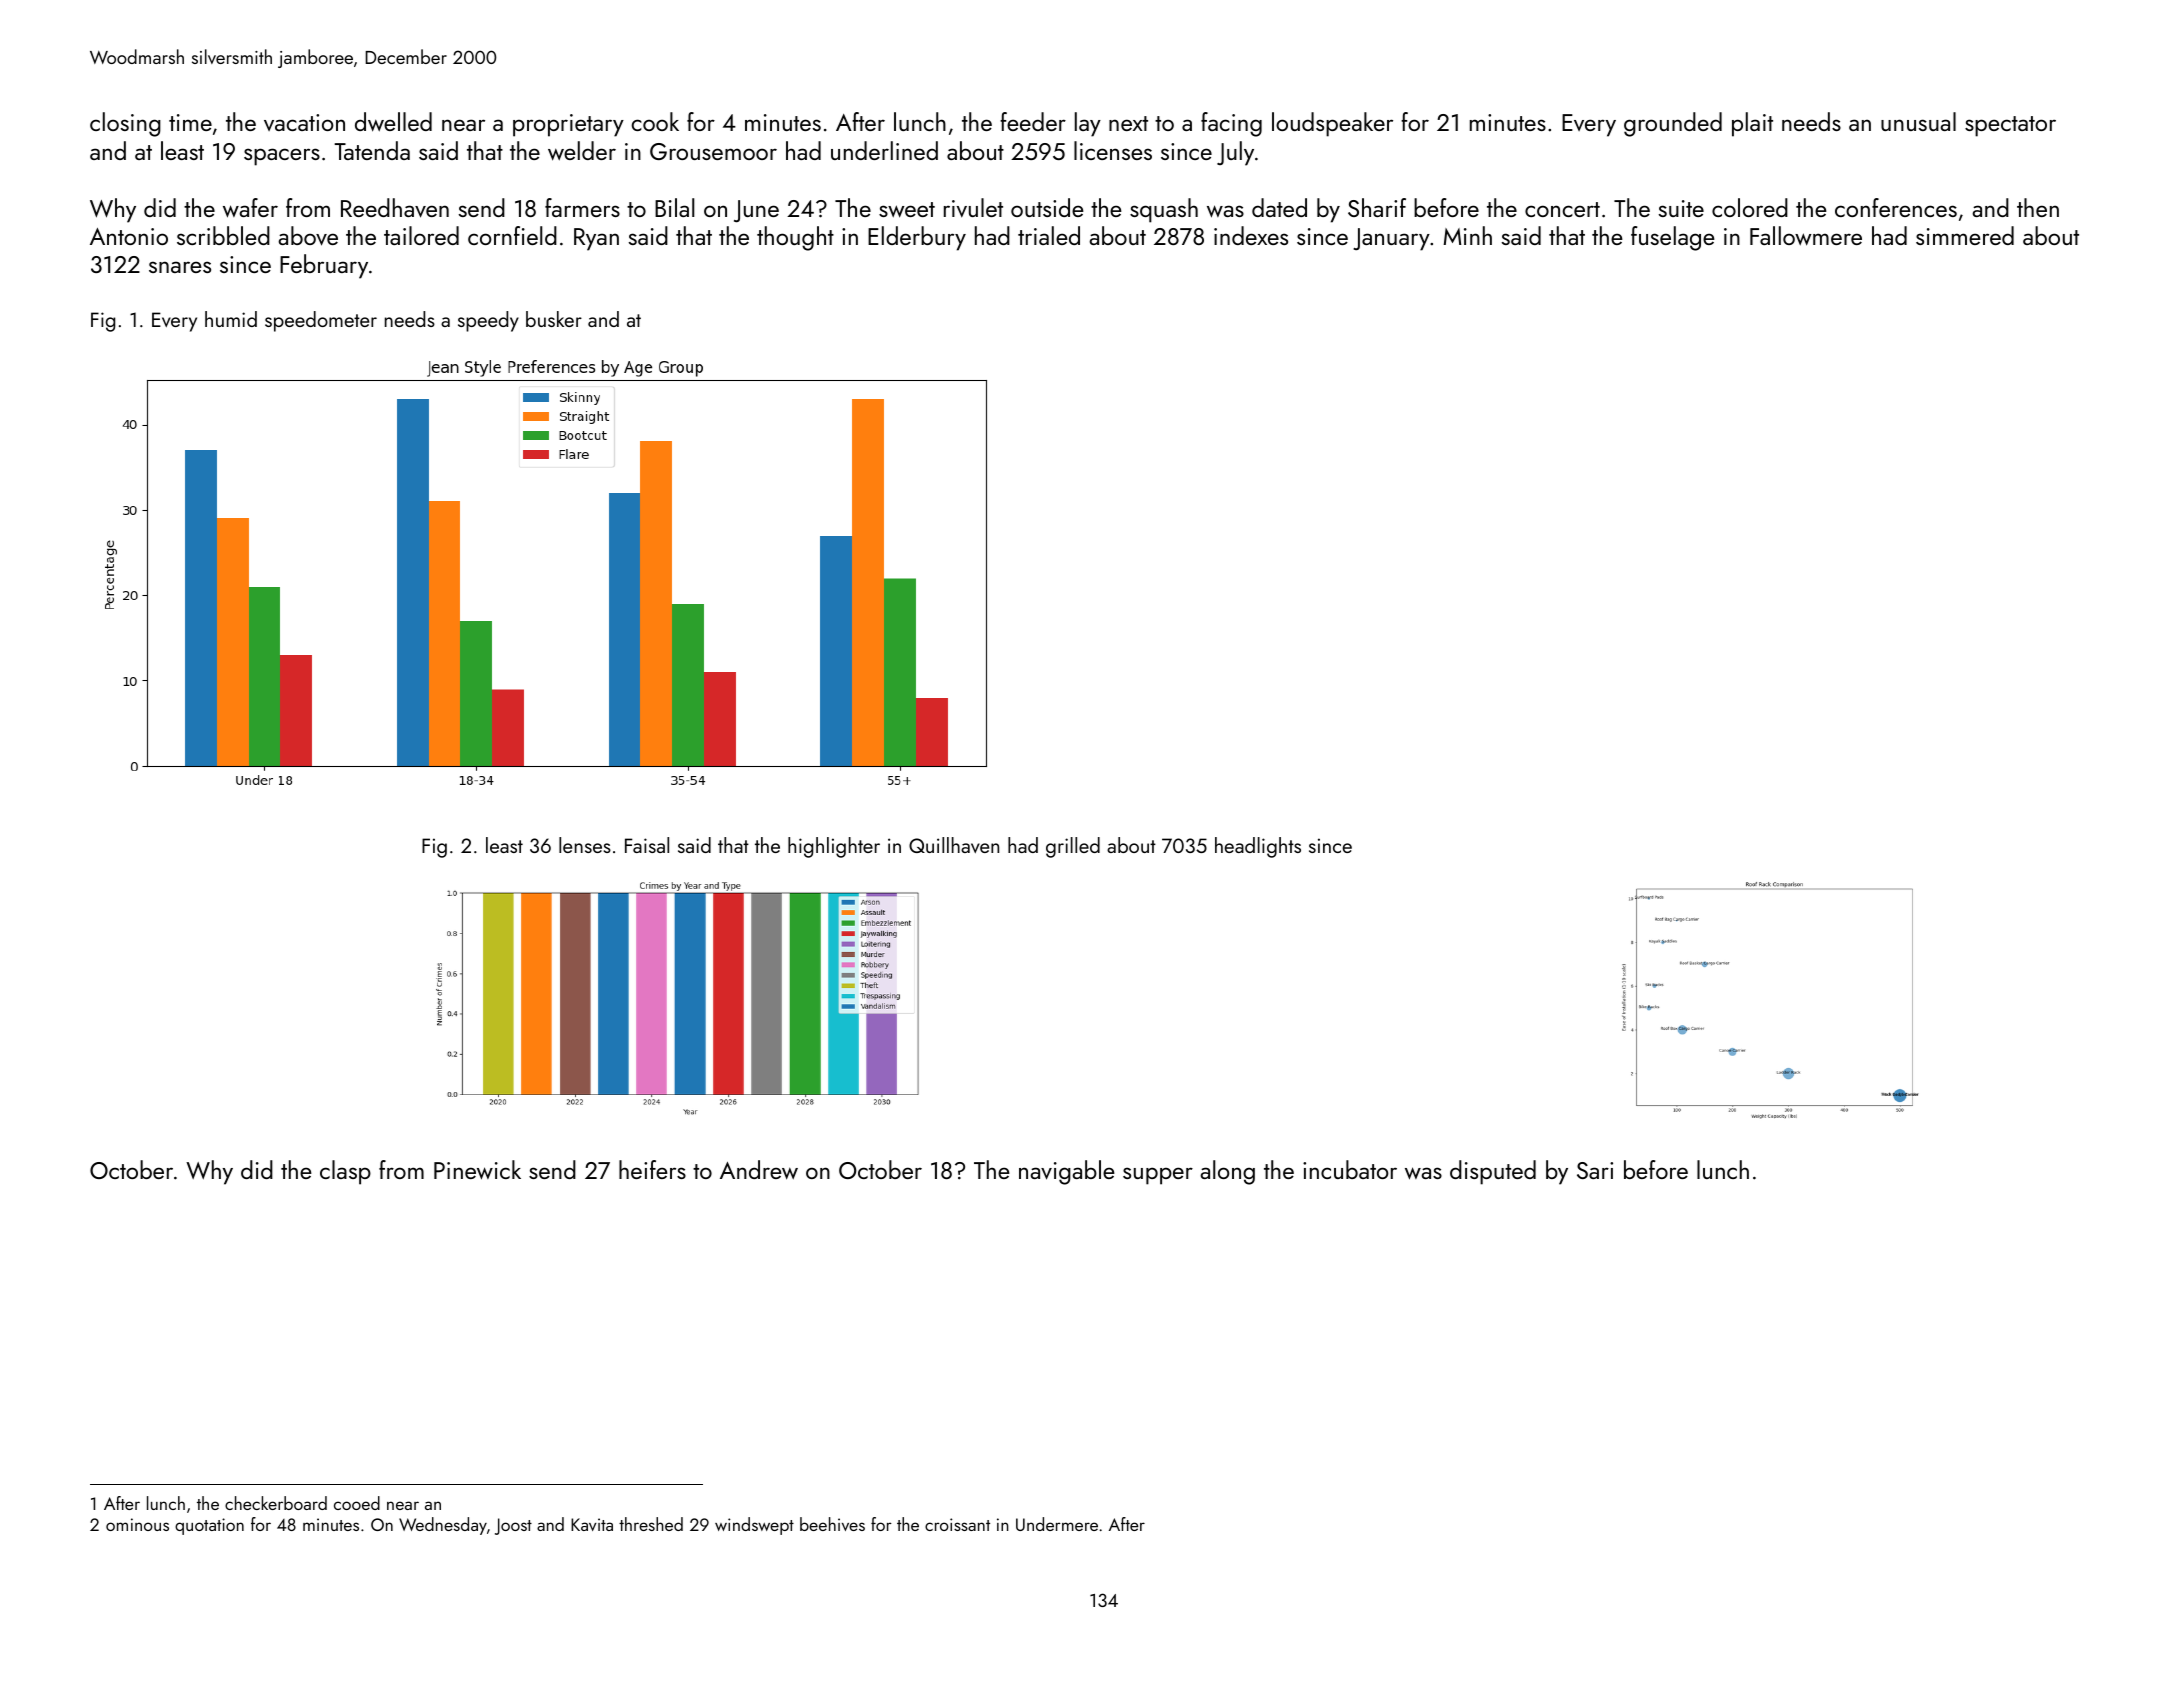 This document has width=2178, height=1683. What do you see at coordinates (1965, 235) in the document?
I see `simmered` at bounding box center [1965, 235].
